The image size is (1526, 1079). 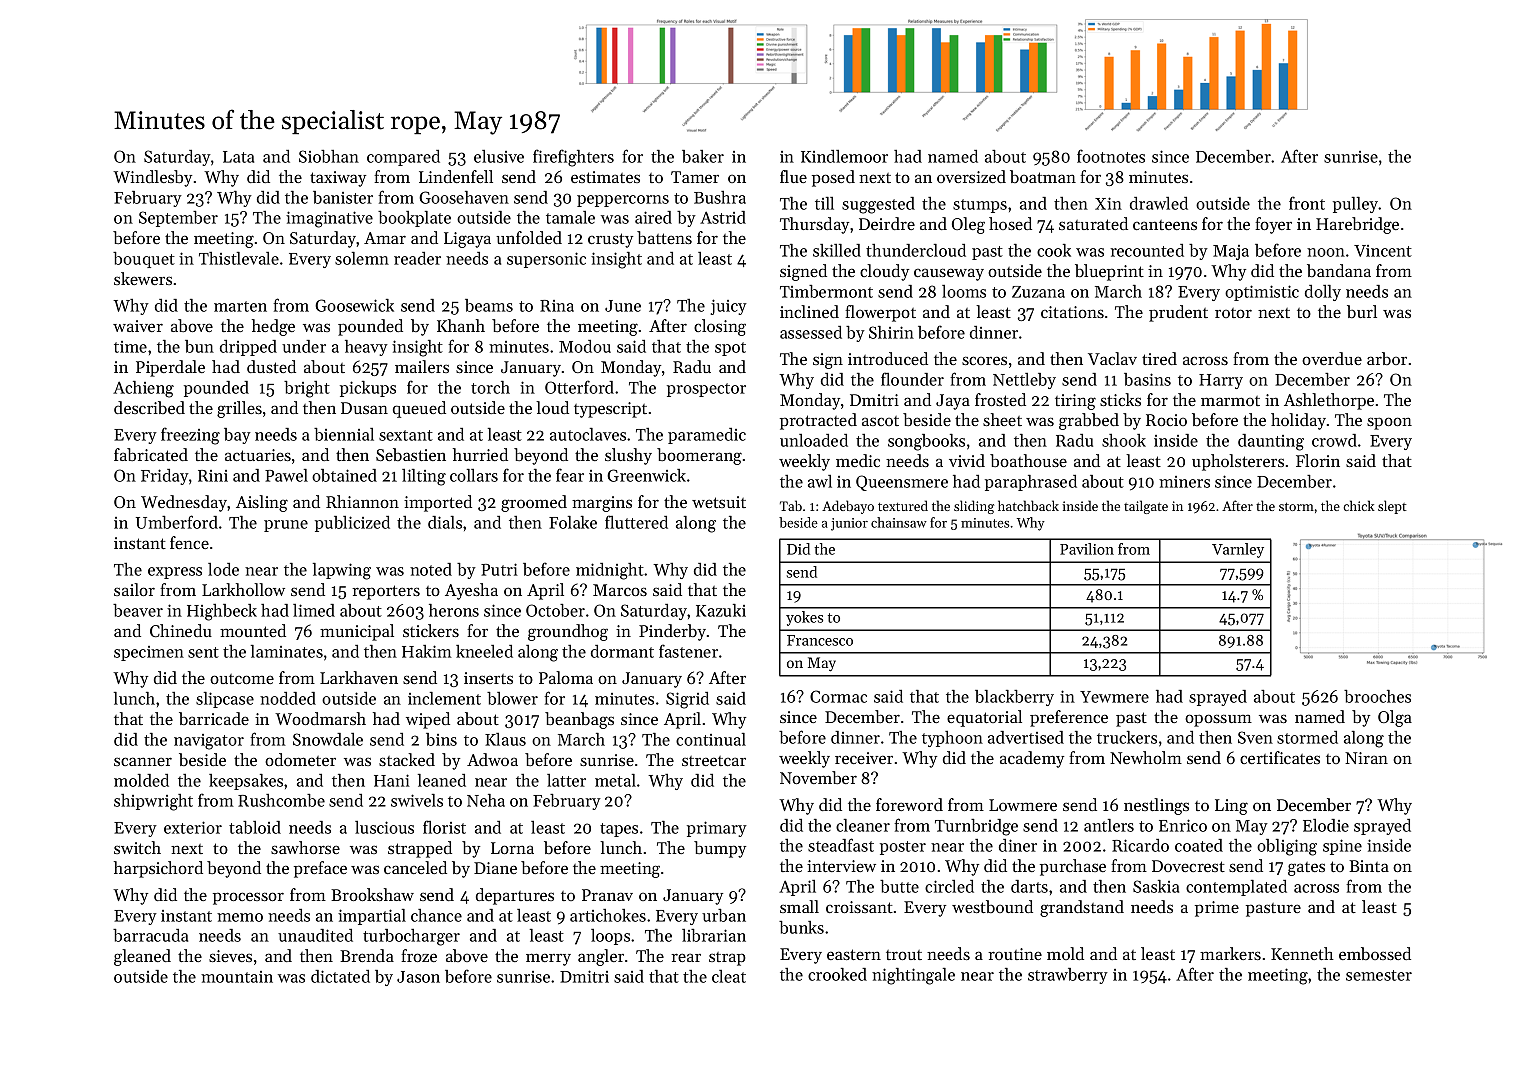 I want to click on prudent, so click(x=1178, y=313).
